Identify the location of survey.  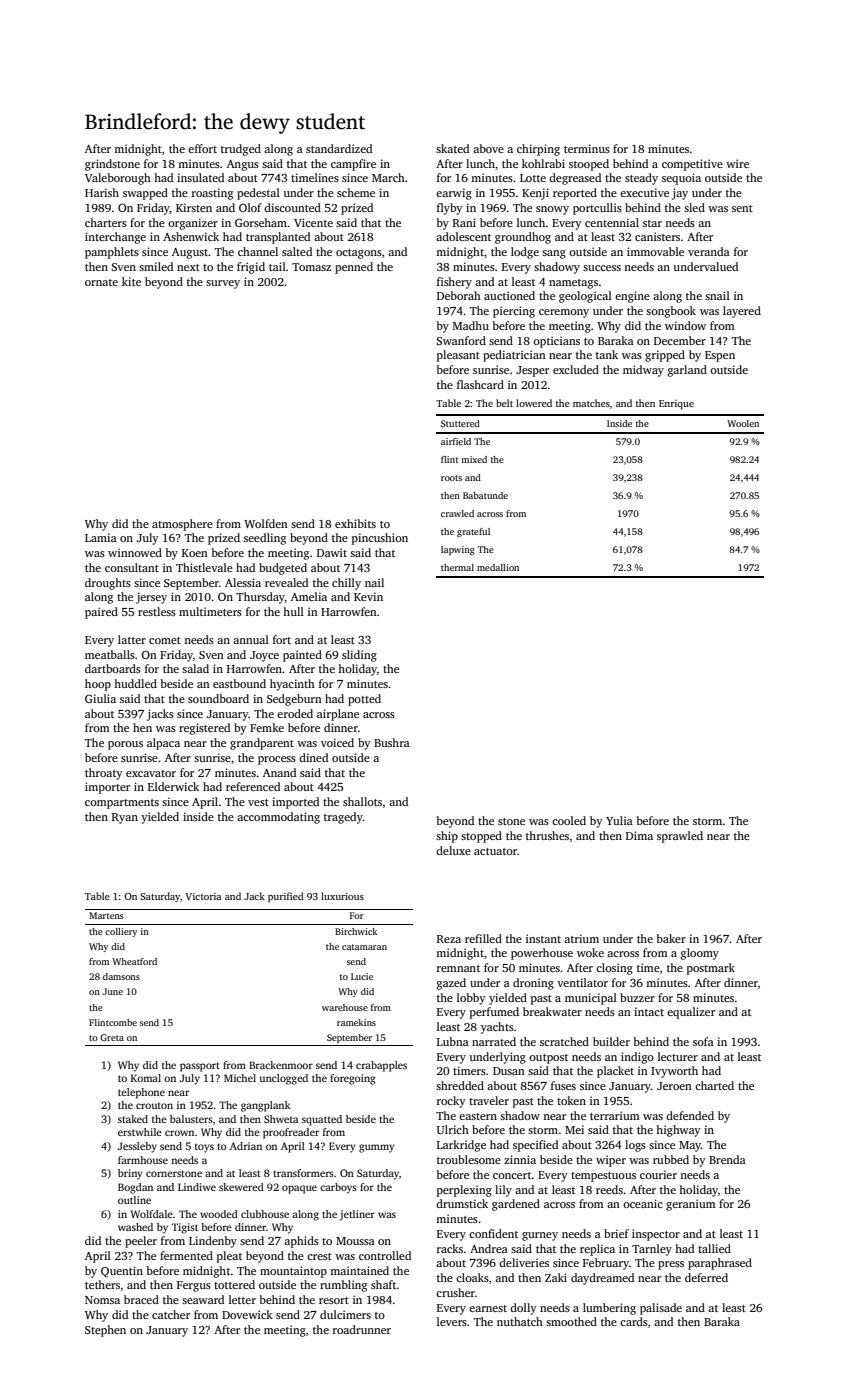
(223, 284).
